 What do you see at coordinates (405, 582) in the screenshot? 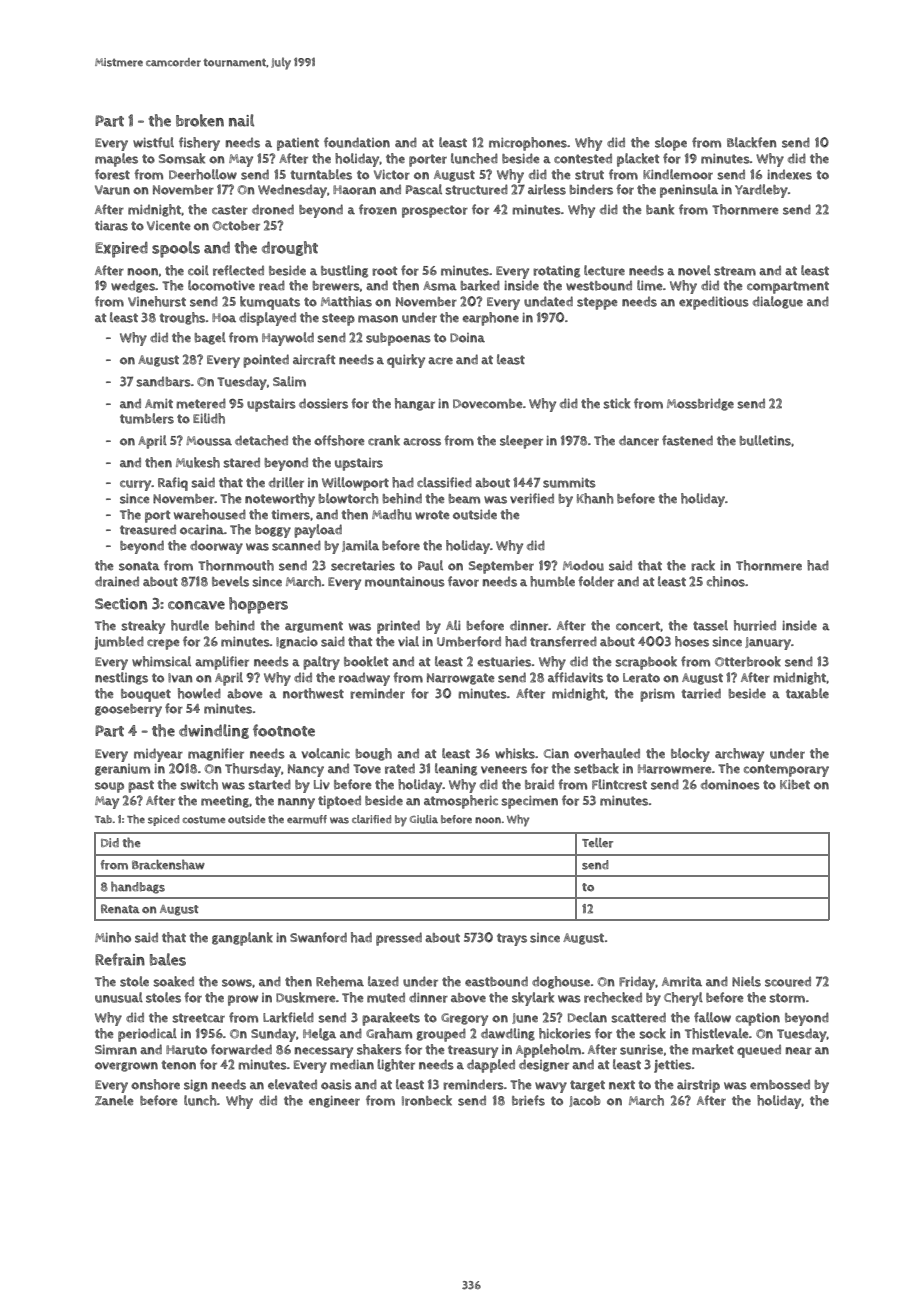
I see `mountainous` at bounding box center [405, 582].
